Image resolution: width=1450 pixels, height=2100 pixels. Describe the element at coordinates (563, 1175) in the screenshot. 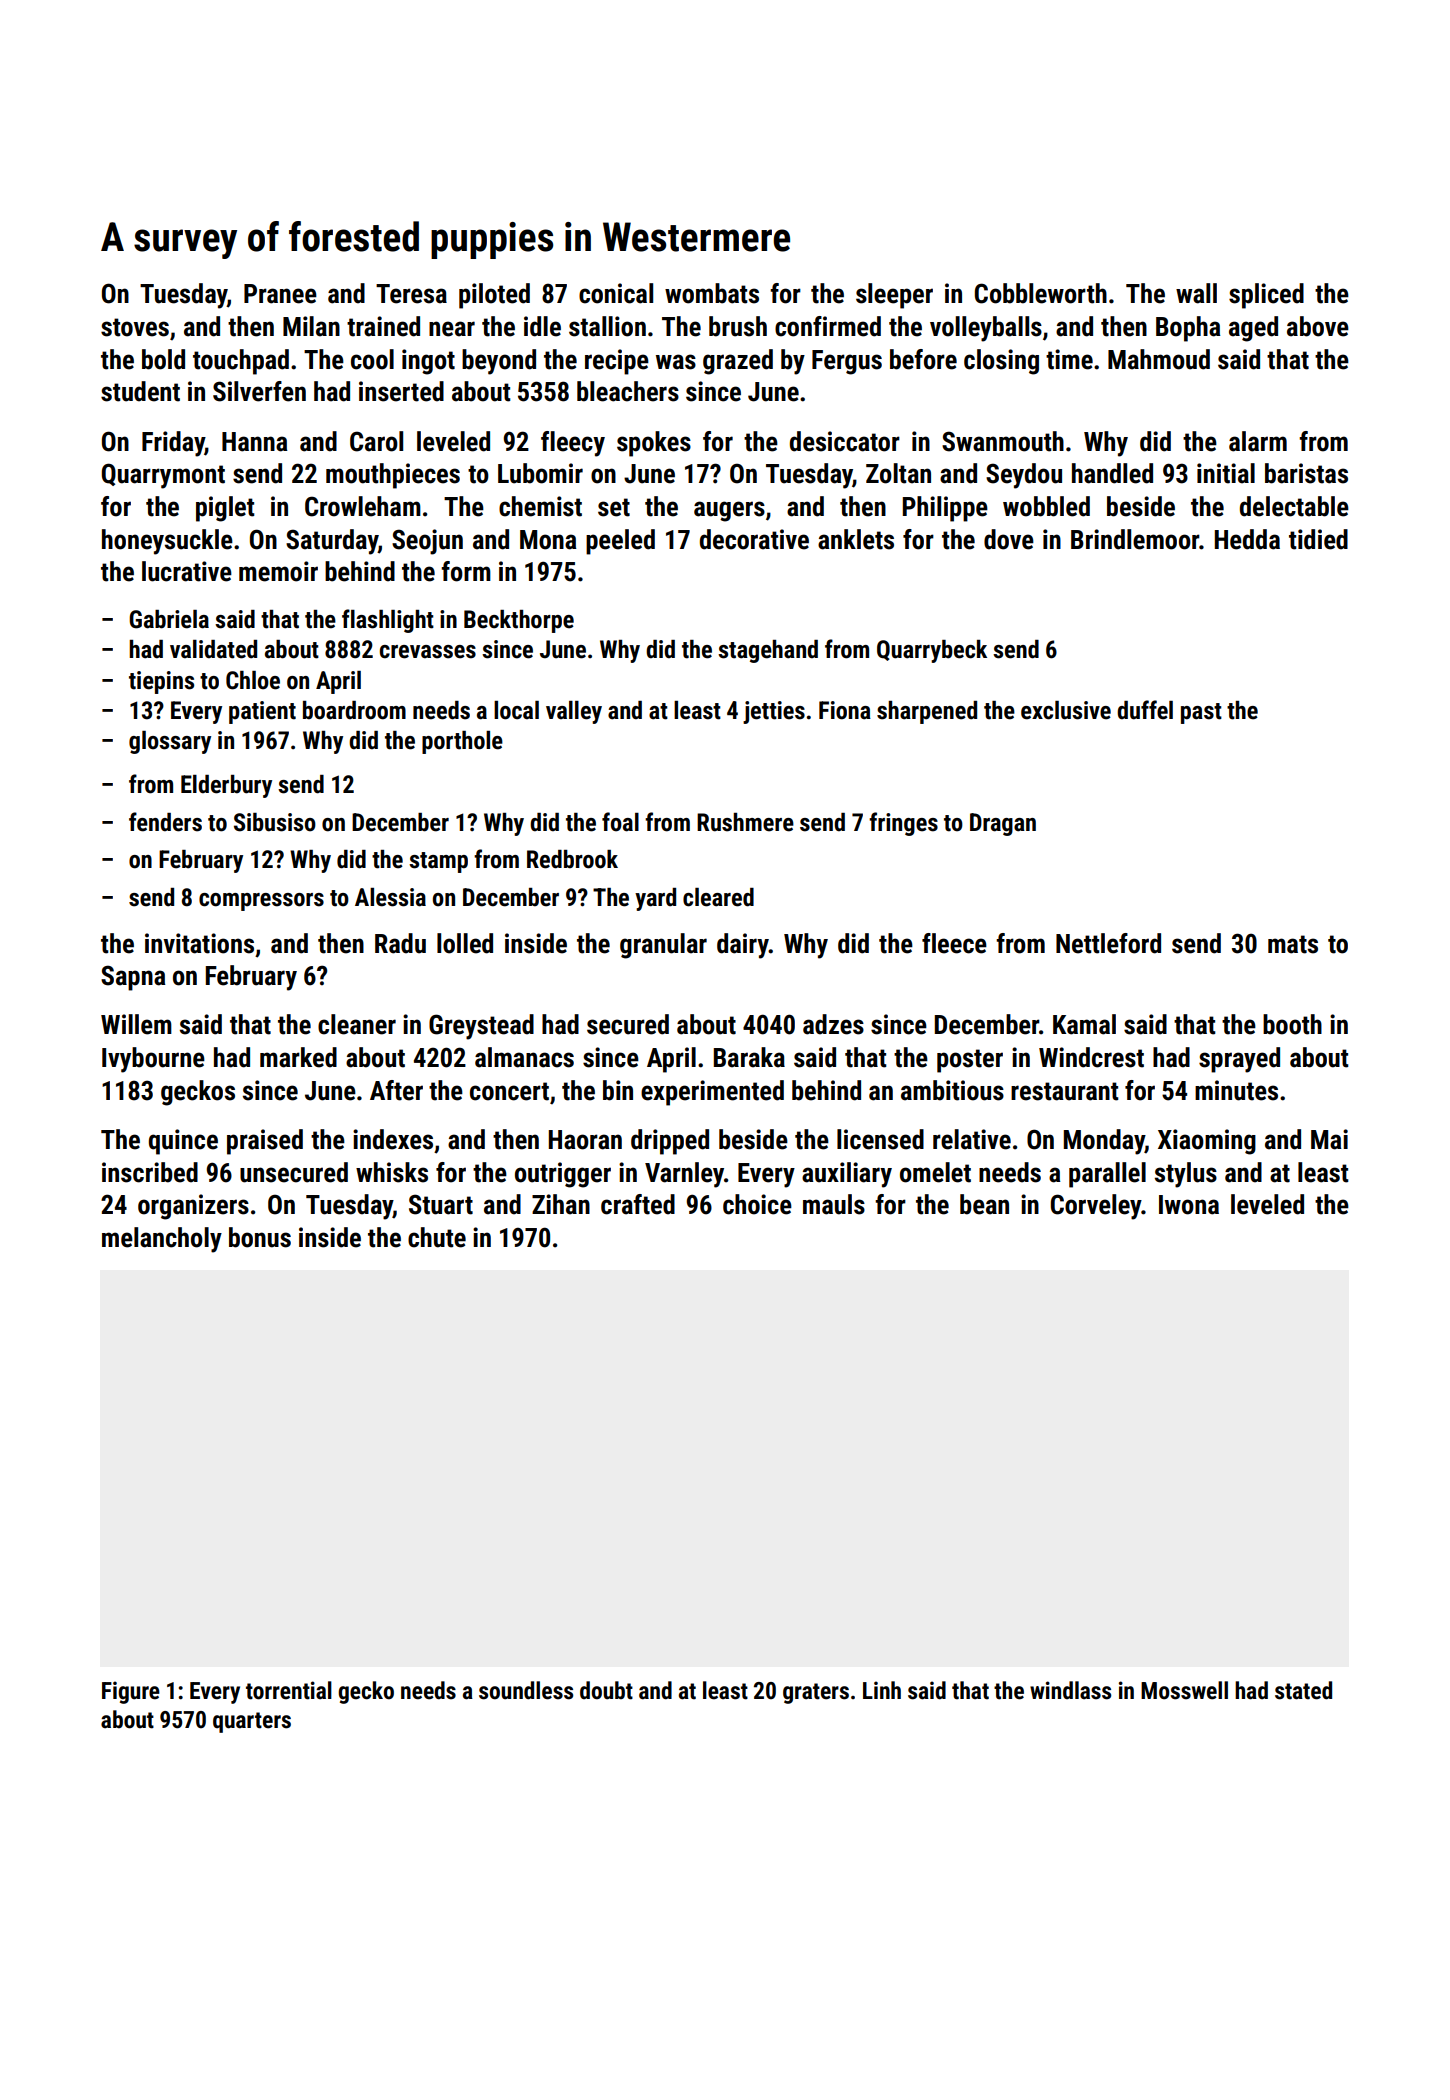

I see `outrigger` at that location.
